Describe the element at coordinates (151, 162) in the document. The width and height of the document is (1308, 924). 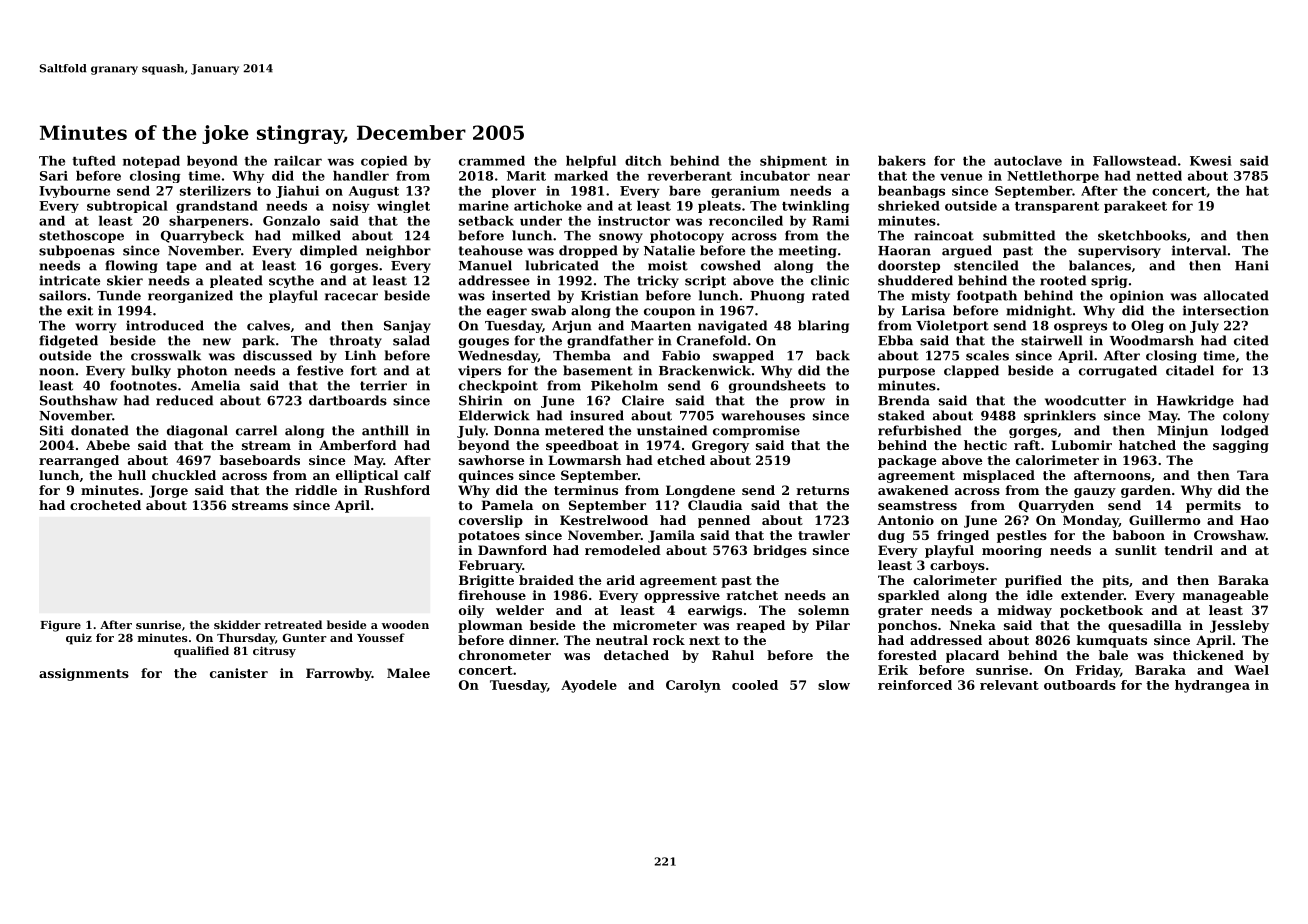
I see `notepad` at that location.
